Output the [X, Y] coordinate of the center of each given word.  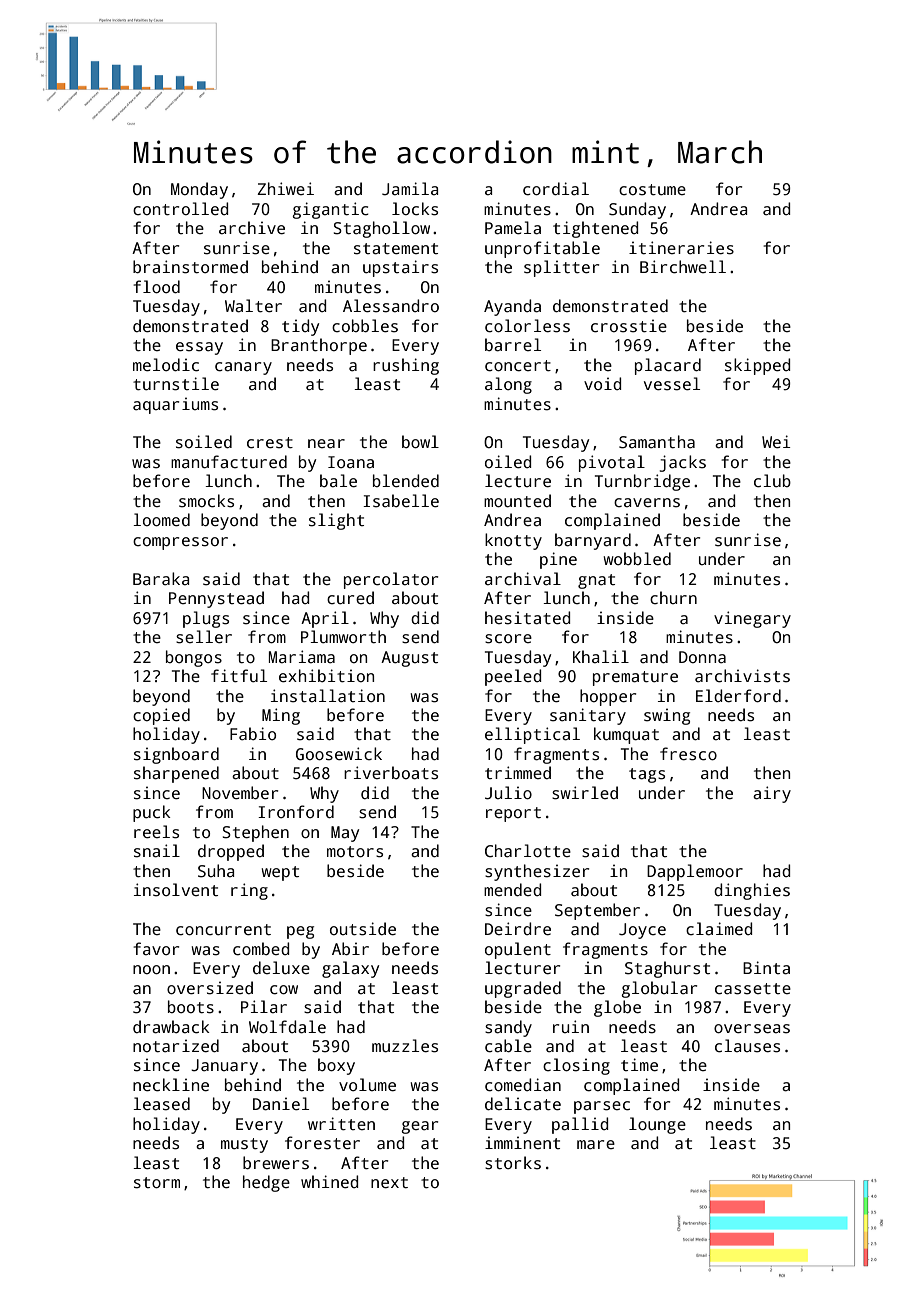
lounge [657, 1125]
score [508, 639]
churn [673, 597]
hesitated [527, 618]
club [772, 481]
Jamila [410, 189]
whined [329, 1181]
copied [161, 716]
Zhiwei [285, 188]
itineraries [681, 248]
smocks [206, 501]
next [389, 1182]
